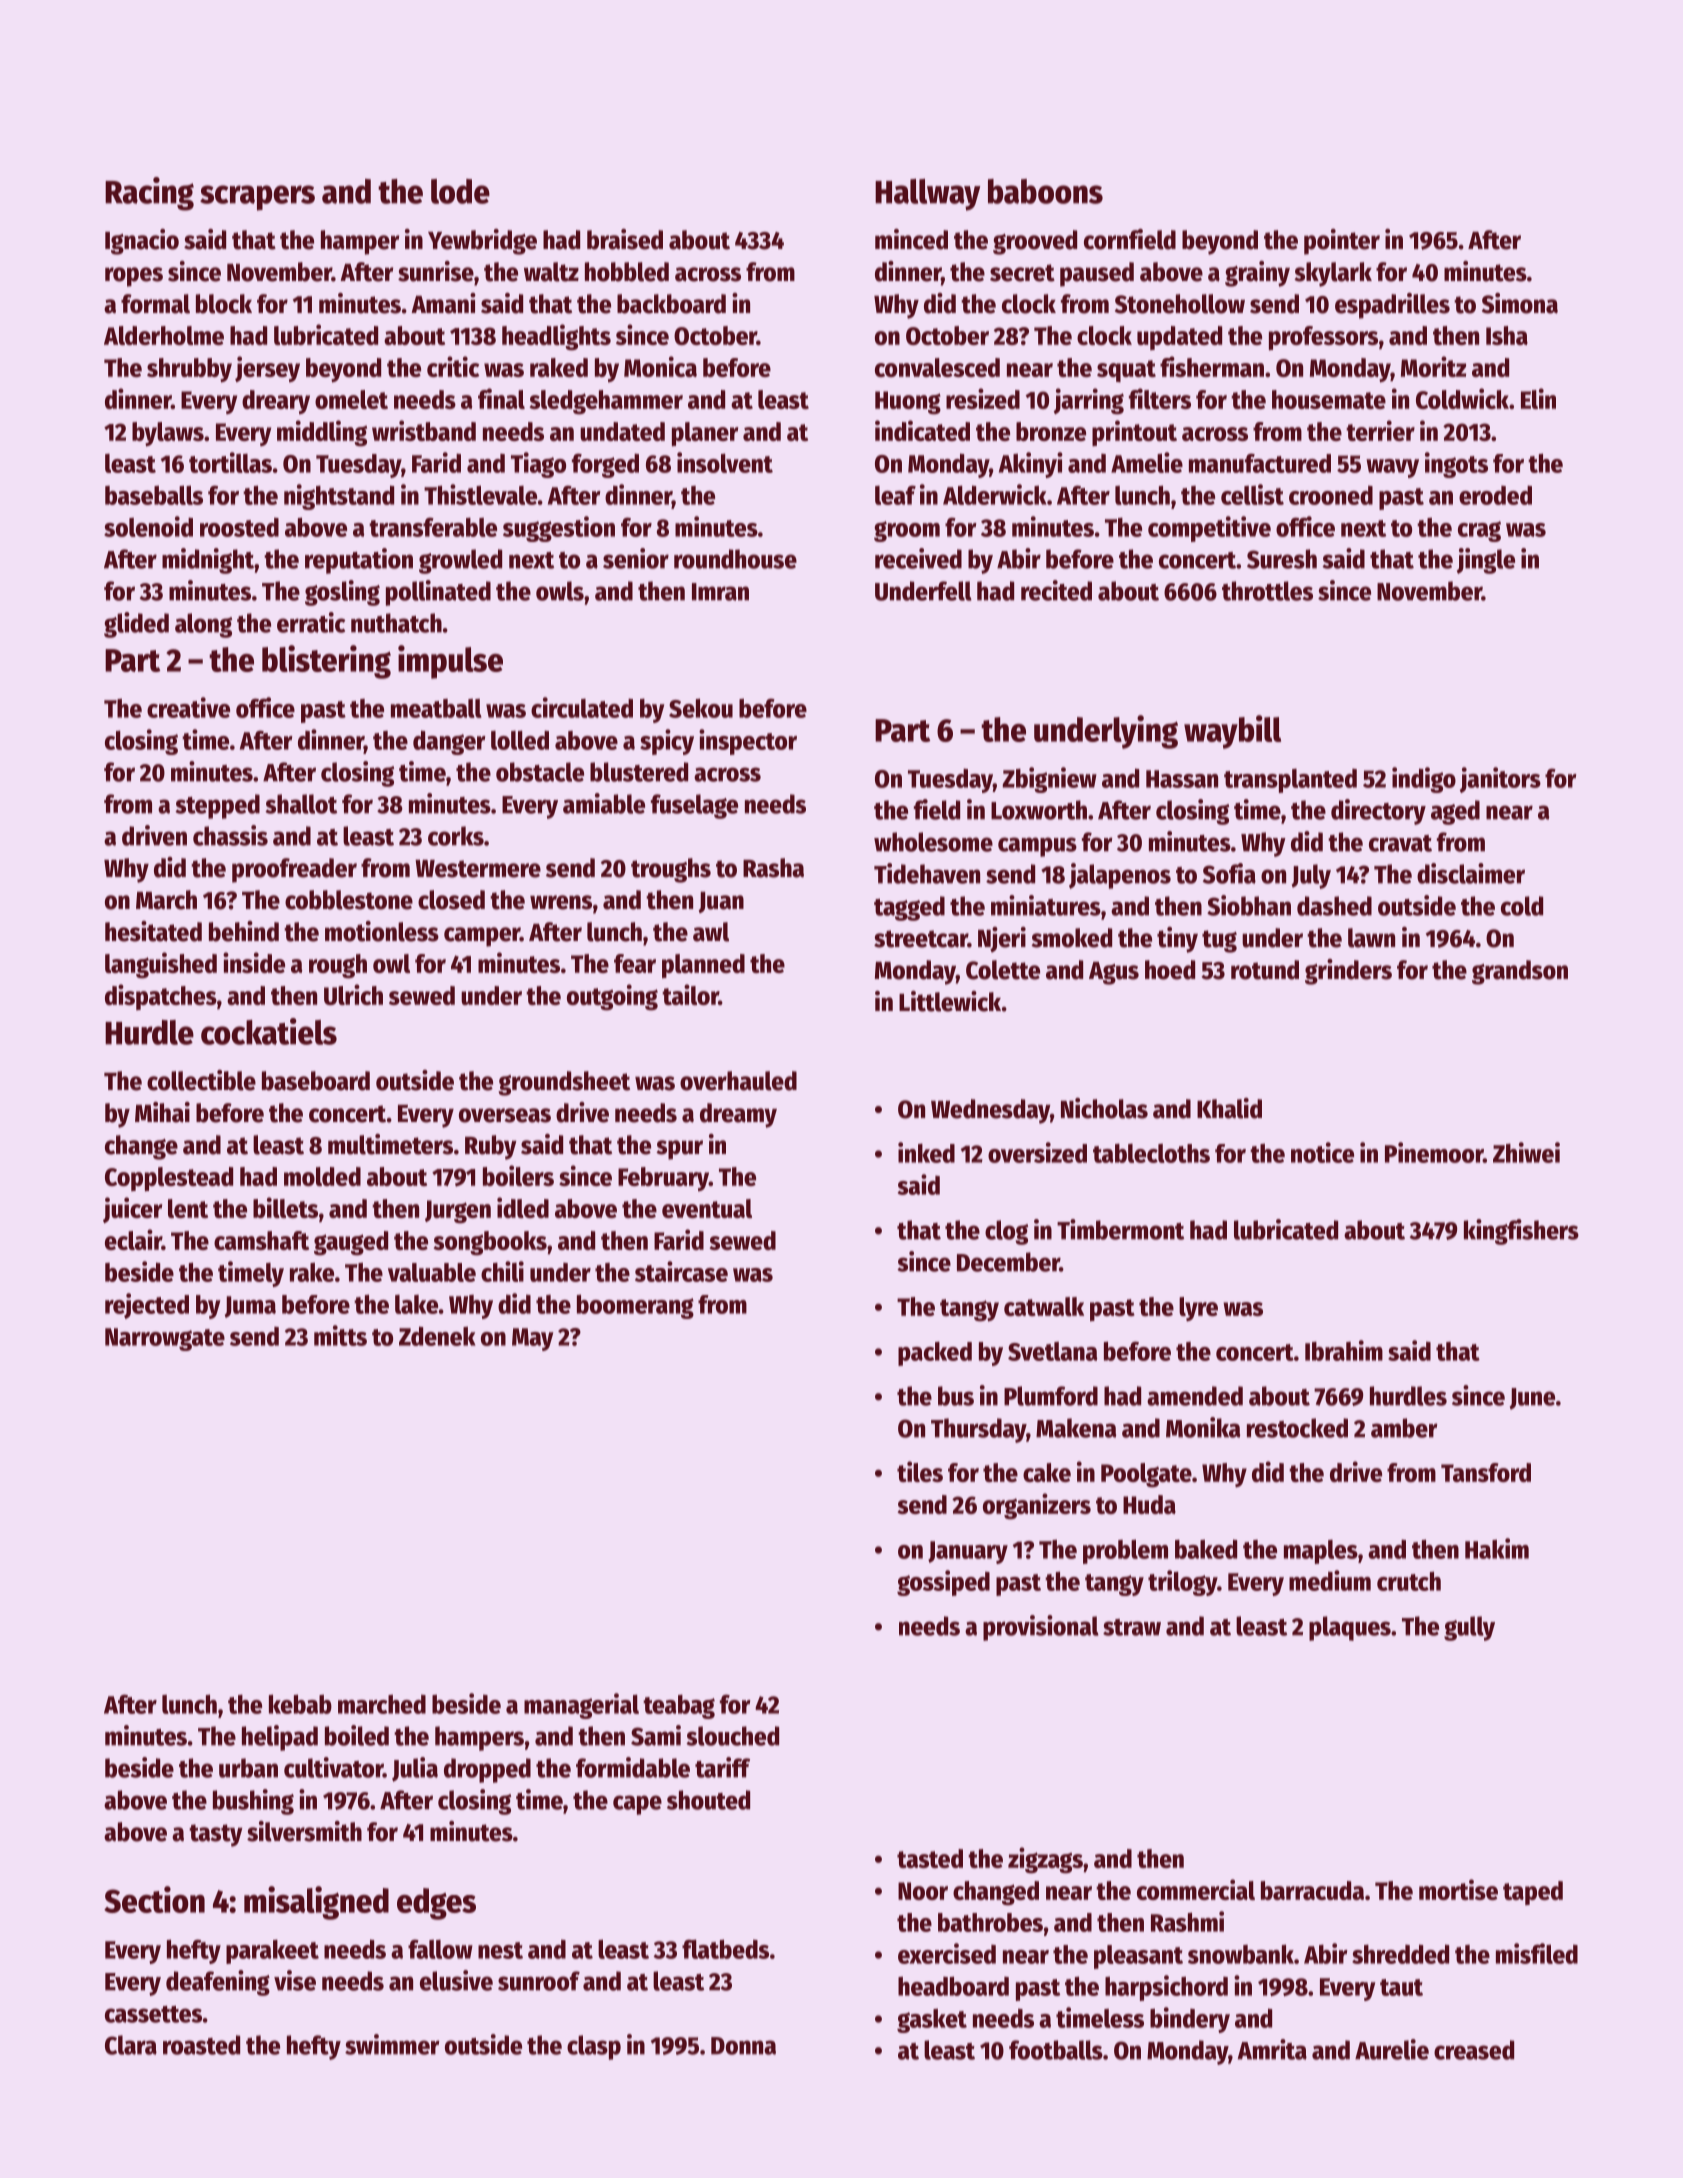 The height and width of the image is (2178, 1683). What do you see at coordinates (1297, 1428) in the image?
I see `restocked` at bounding box center [1297, 1428].
